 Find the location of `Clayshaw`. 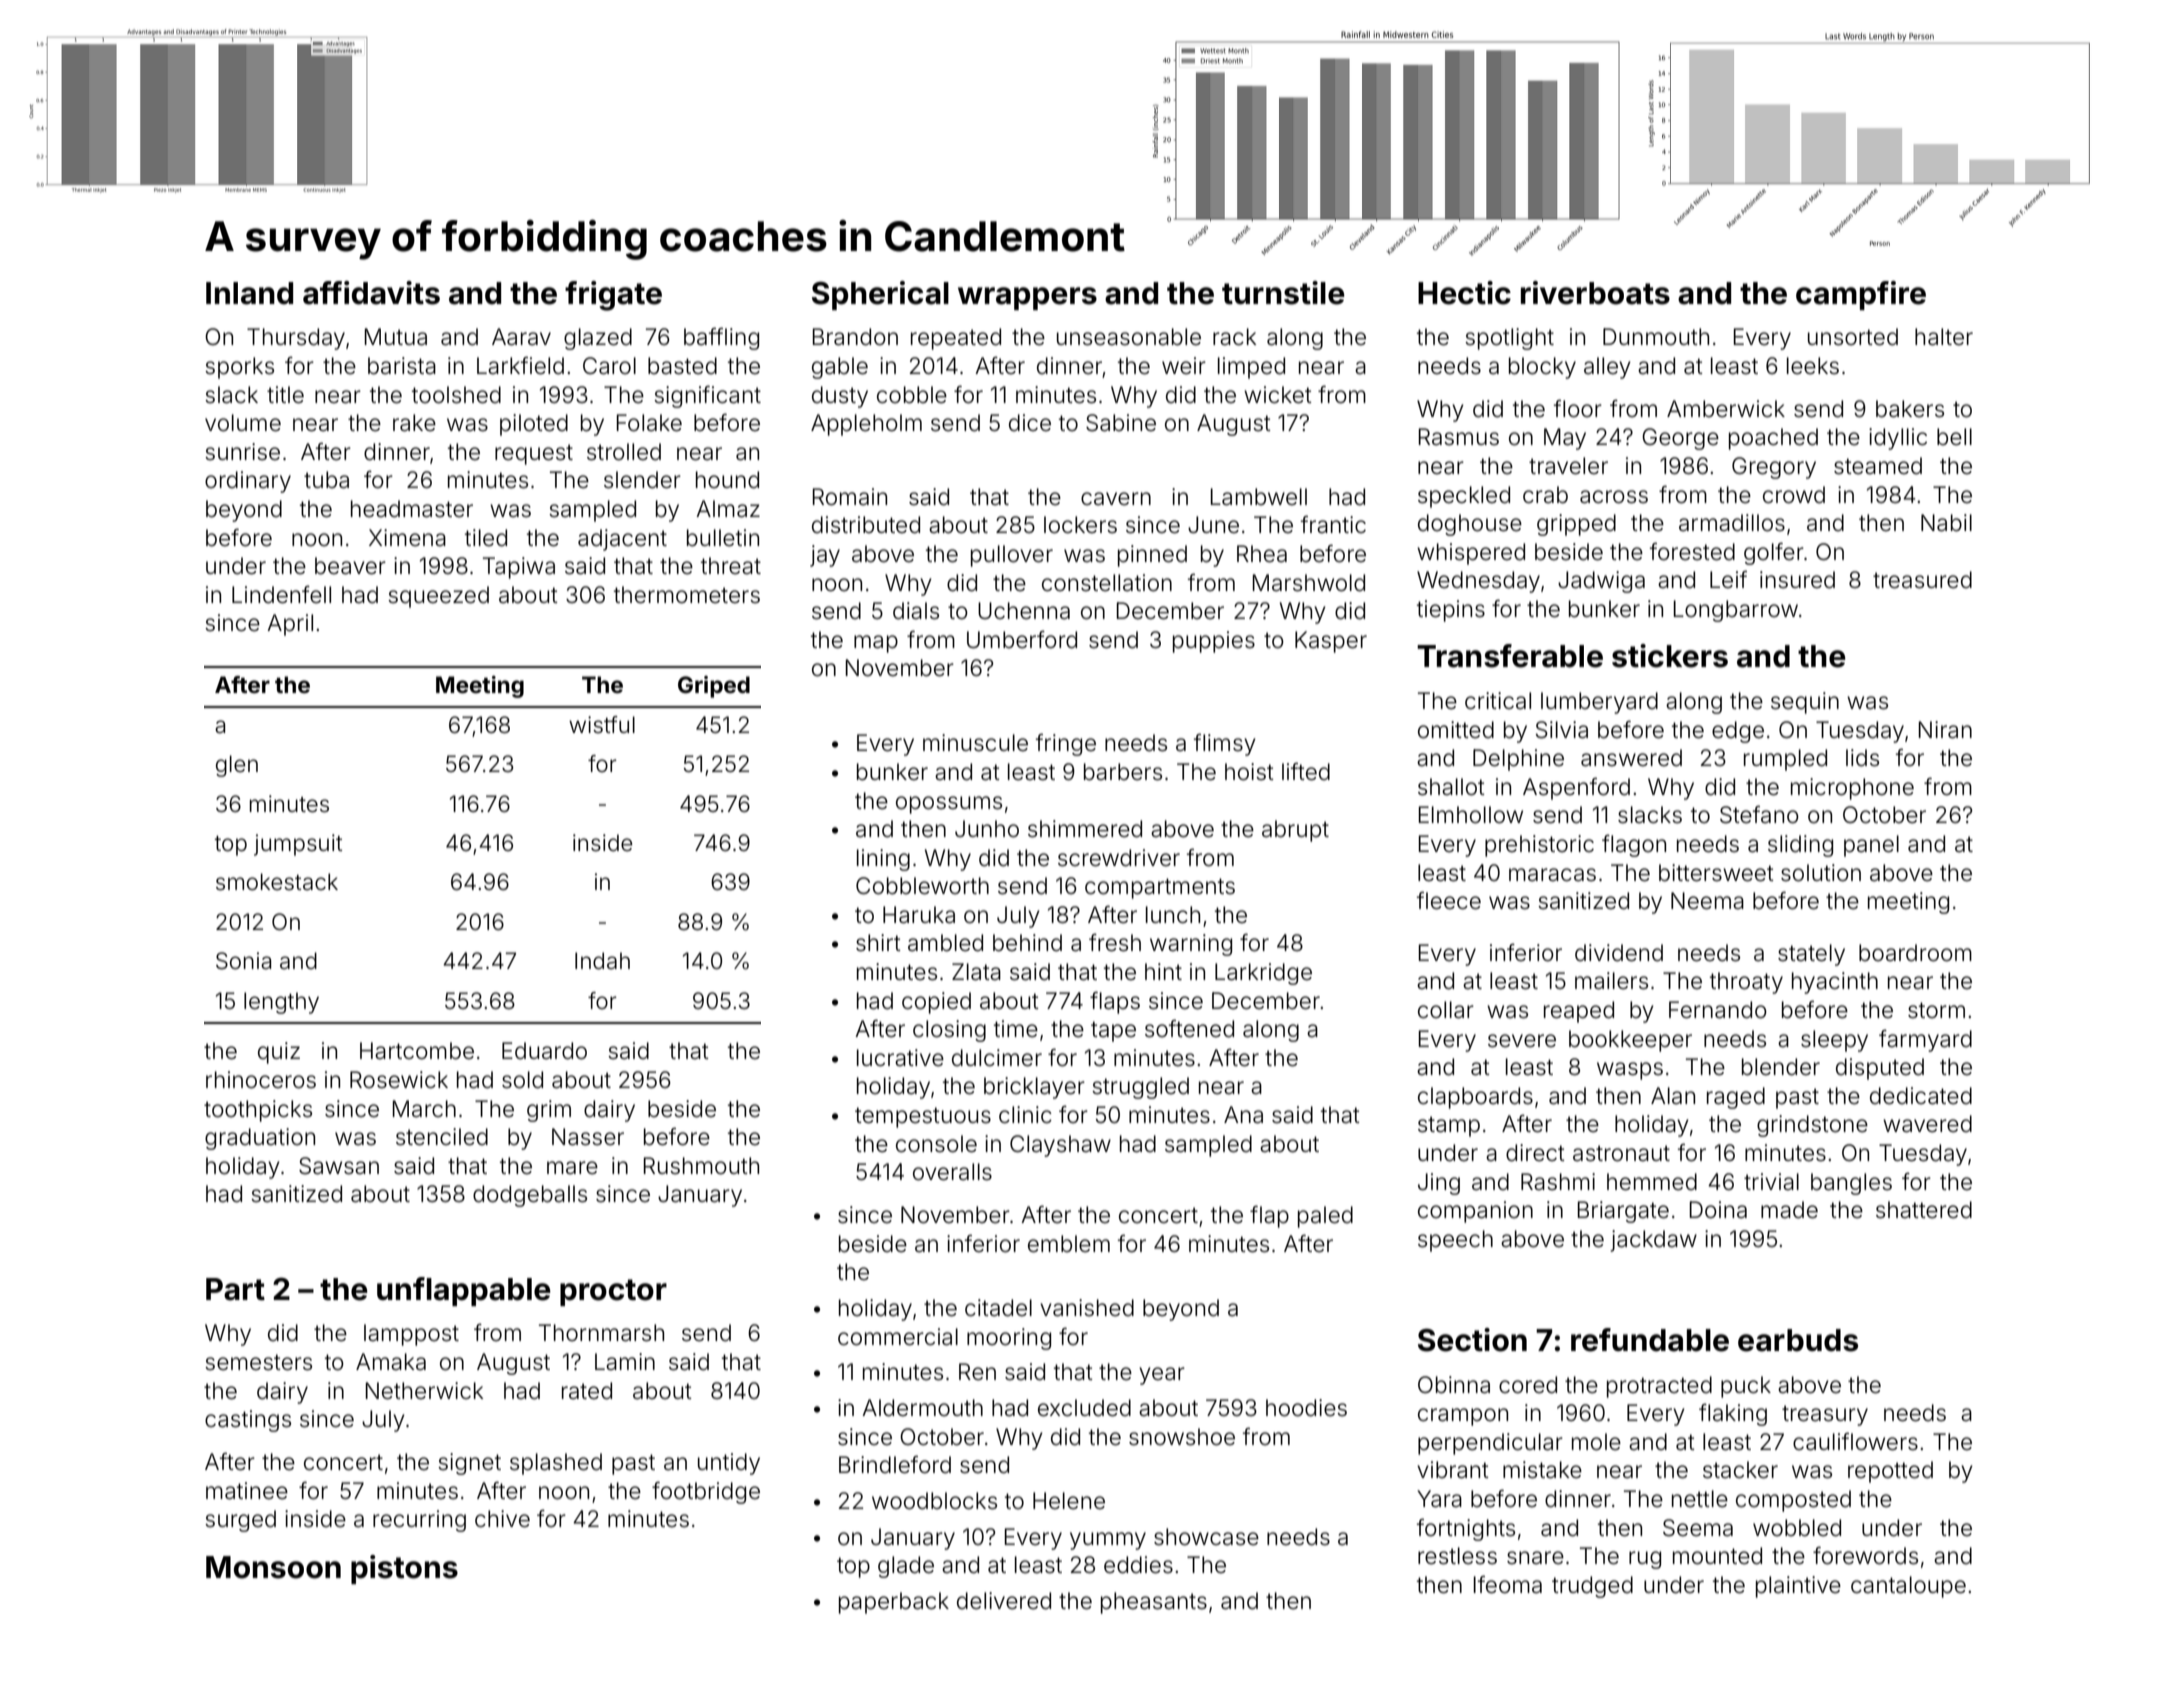

Clayshaw is located at coordinates (1060, 1146).
